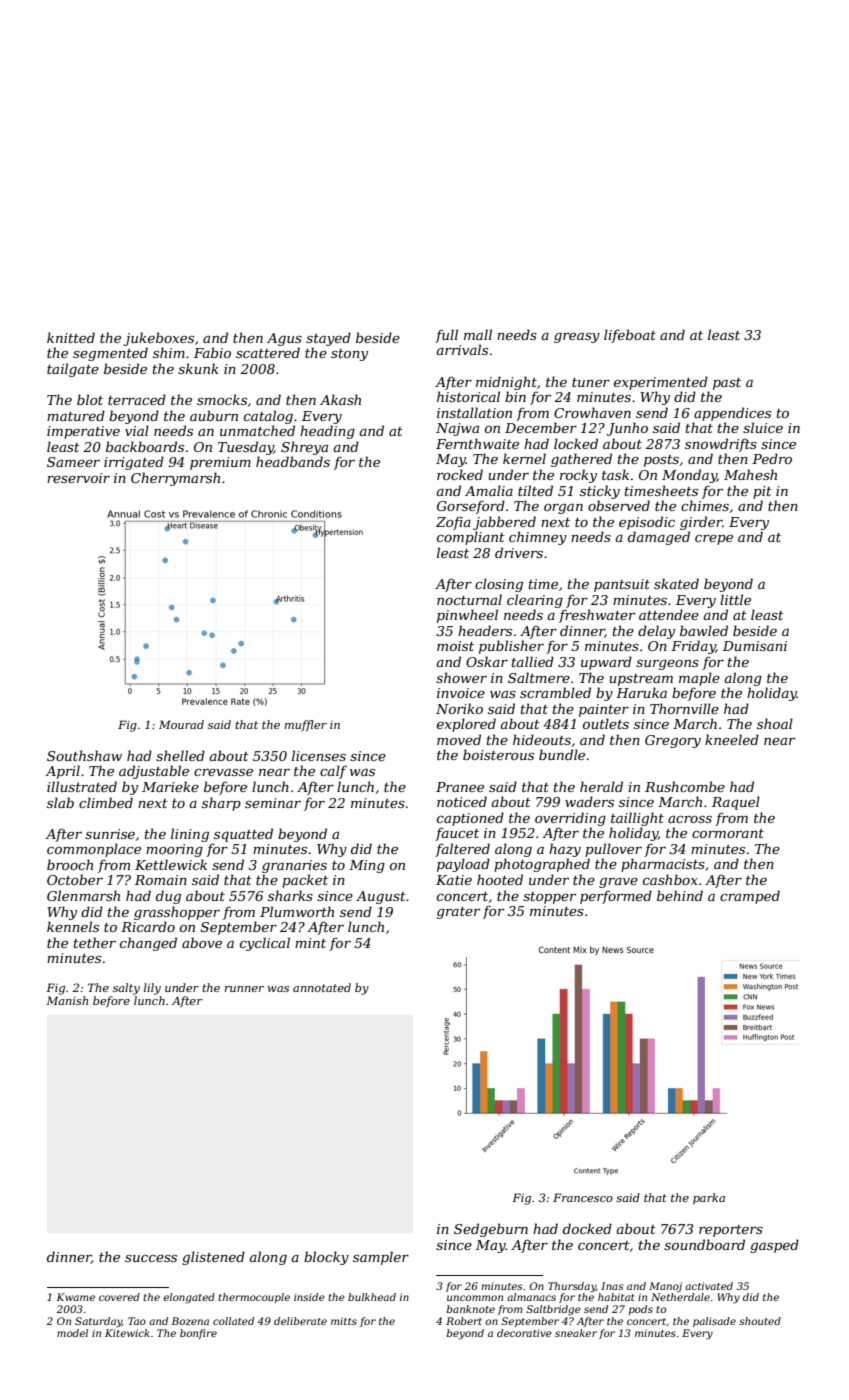 This document has width=849, height=1400. I want to click on runner, so click(244, 989).
